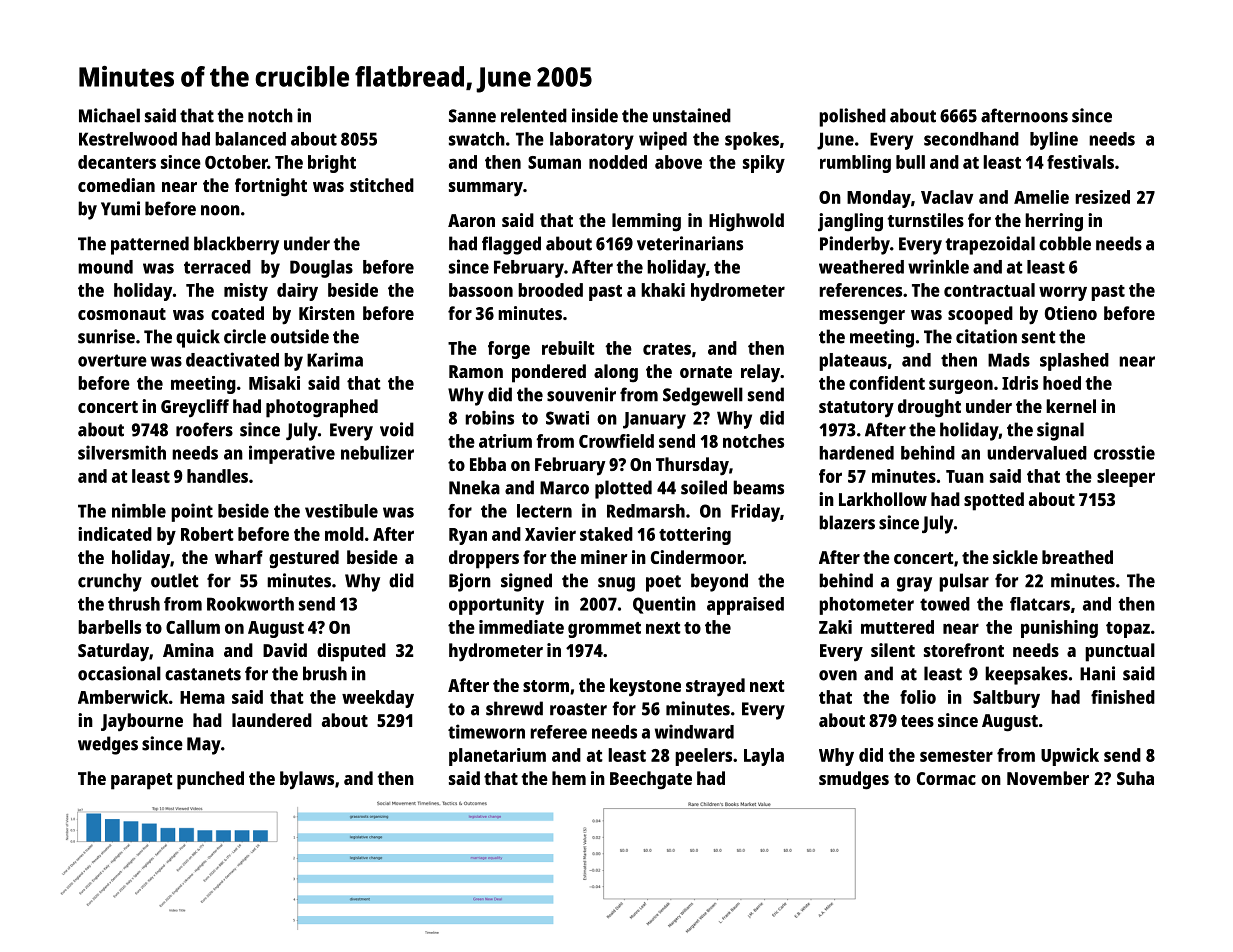 This page has width=1233, height=952. Describe the element at coordinates (476, 371) in the page. I see `Ramon` at that location.
